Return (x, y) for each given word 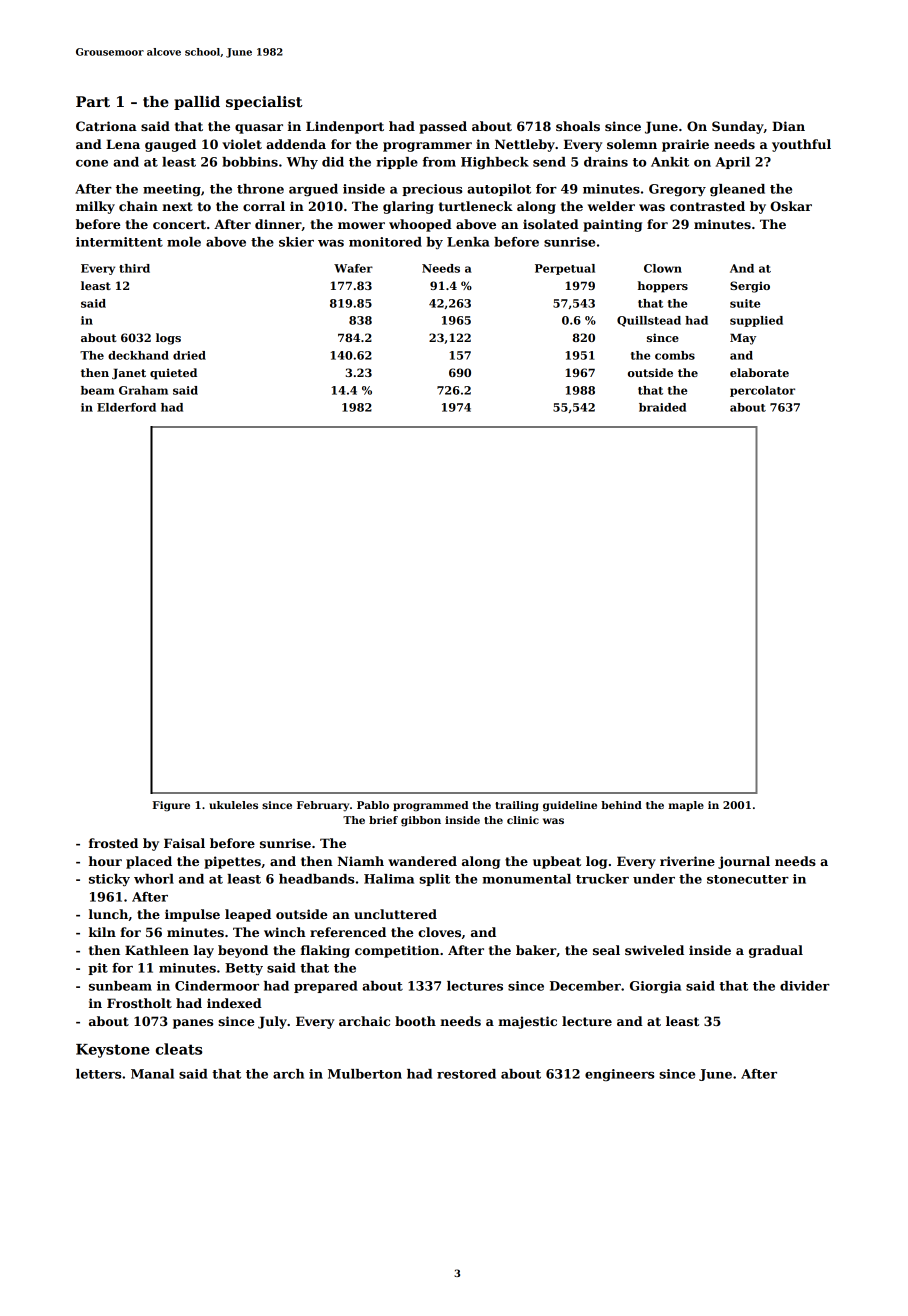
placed (149, 862)
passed (443, 127)
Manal (152, 1074)
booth (415, 1021)
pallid (197, 103)
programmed (431, 806)
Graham (143, 390)
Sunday (738, 127)
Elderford (126, 407)
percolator (762, 391)
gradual (776, 951)
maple (686, 806)
